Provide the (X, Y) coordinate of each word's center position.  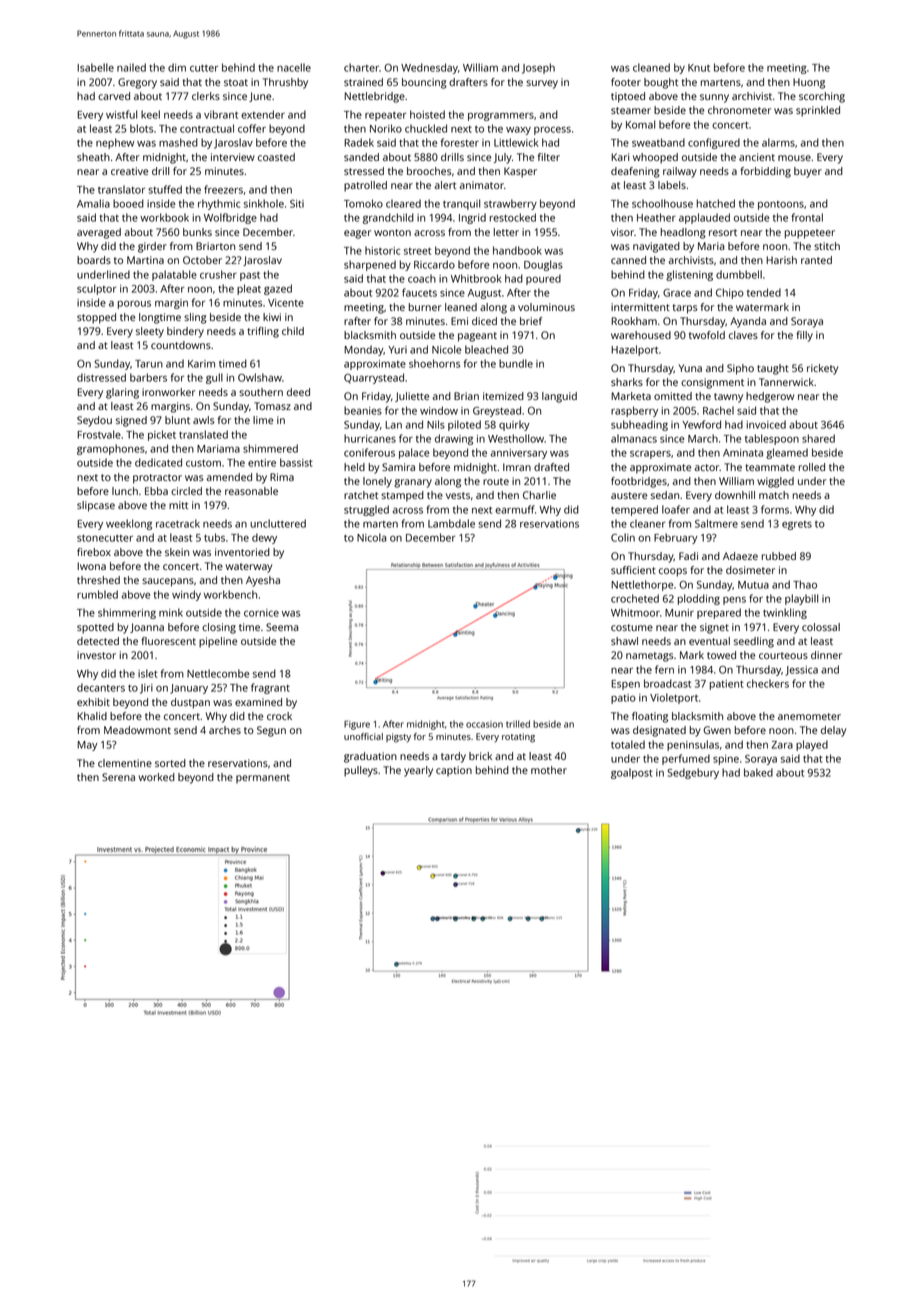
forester (460, 142)
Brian (466, 396)
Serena (118, 777)
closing (219, 628)
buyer (808, 172)
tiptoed (628, 97)
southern (261, 392)
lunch (125, 491)
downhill (735, 495)
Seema (282, 627)
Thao (805, 584)
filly (804, 336)
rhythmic (219, 204)
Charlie (539, 495)
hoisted (427, 114)
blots (141, 128)
